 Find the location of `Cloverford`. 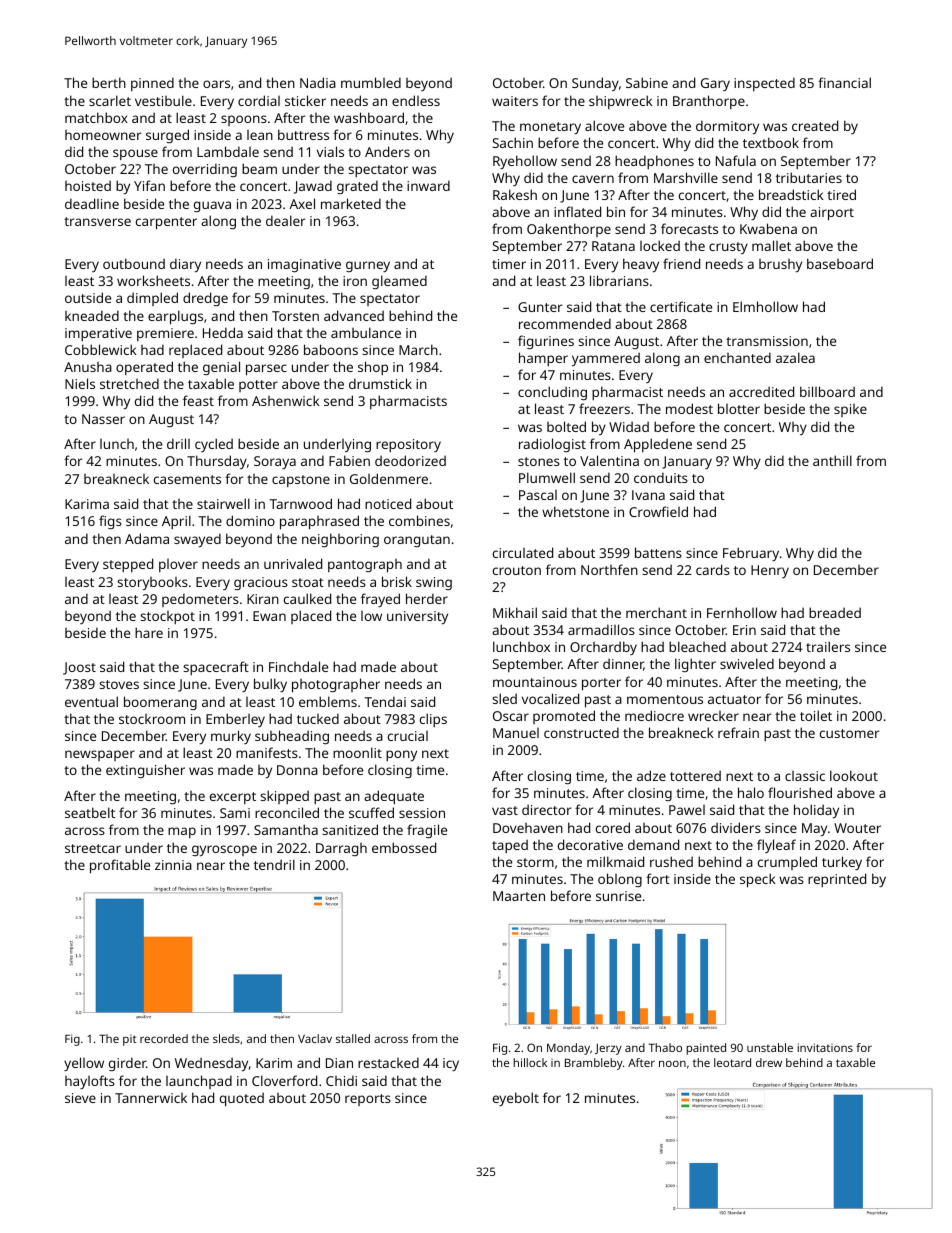

Cloverford is located at coordinates (284, 1080).
